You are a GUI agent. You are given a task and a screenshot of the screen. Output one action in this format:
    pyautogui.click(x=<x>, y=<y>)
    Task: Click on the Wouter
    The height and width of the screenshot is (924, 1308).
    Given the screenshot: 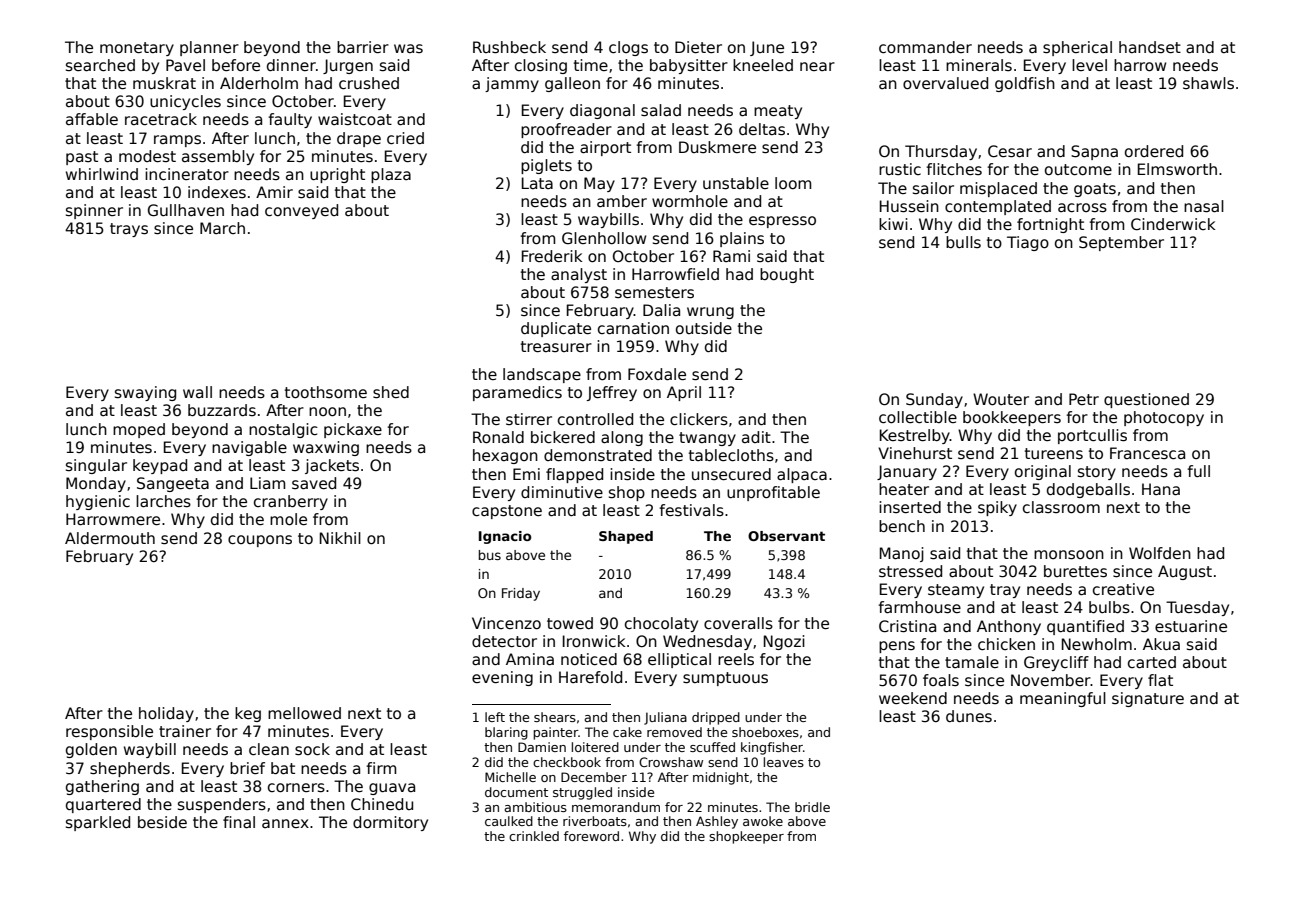 What is the action you would take?
    pyautogui.click(x=1001, y=399)
